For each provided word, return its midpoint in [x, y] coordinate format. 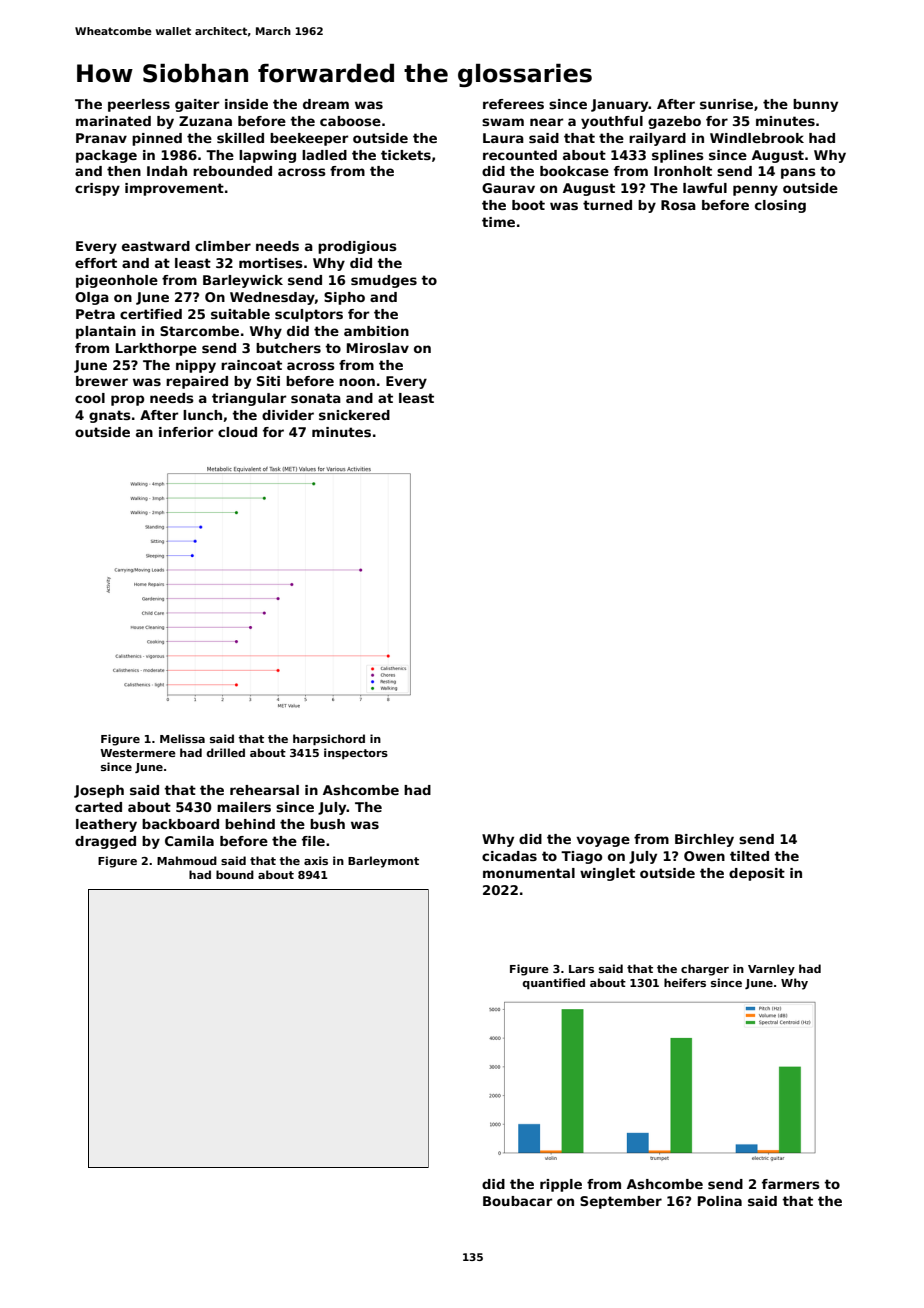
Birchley [704, 840]
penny [755, 190]
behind [250, 824]
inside [246, 104]
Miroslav [378, 348]
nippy [196, 366]
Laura [503, 138]
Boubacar [517, 1201]
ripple [561, 1185]
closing [780, 206]
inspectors [356, 753]
